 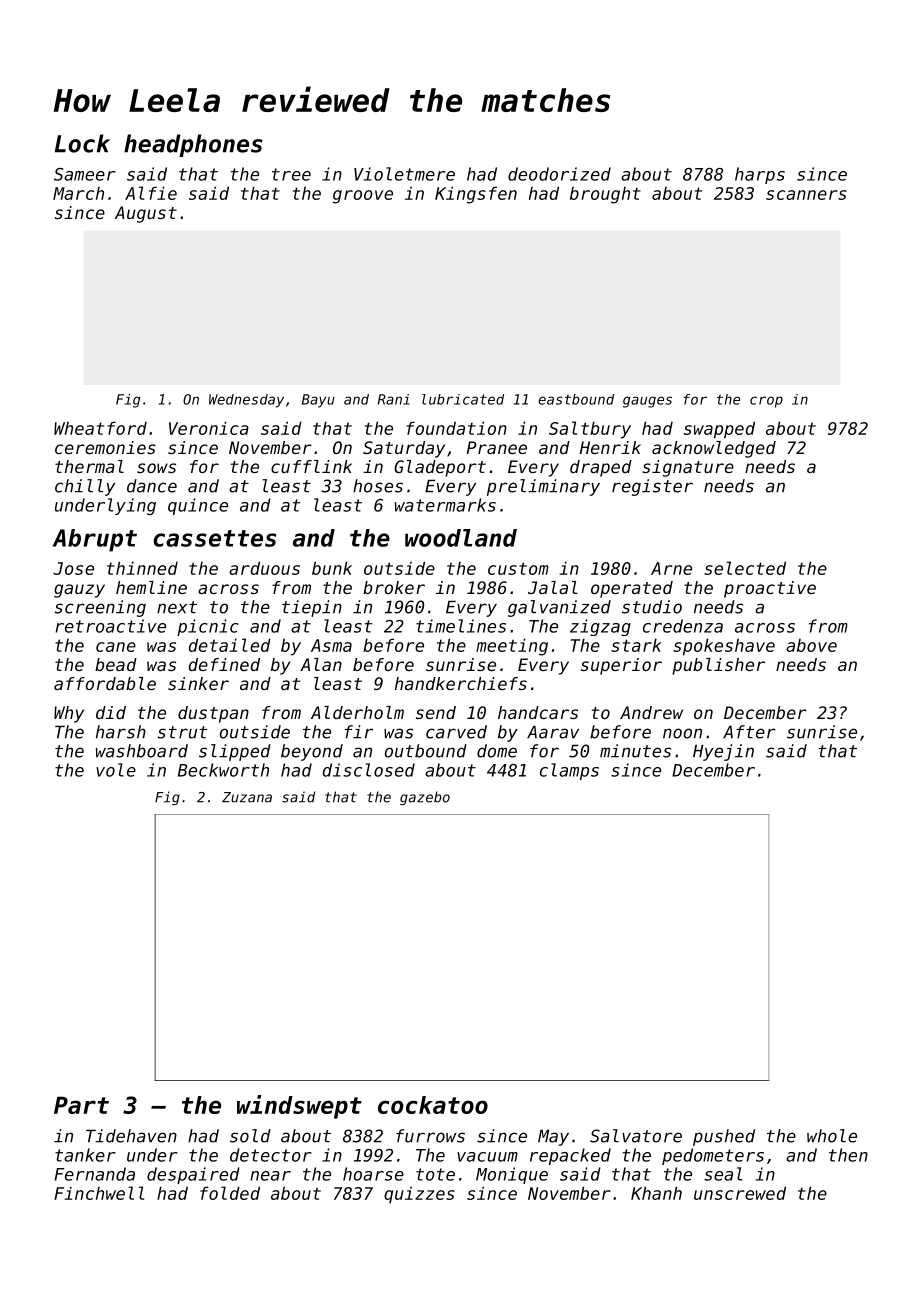 What do you see at coordinates (198, 506) in the screenshot?
I see `quince` at bounding box center [198, 506].
